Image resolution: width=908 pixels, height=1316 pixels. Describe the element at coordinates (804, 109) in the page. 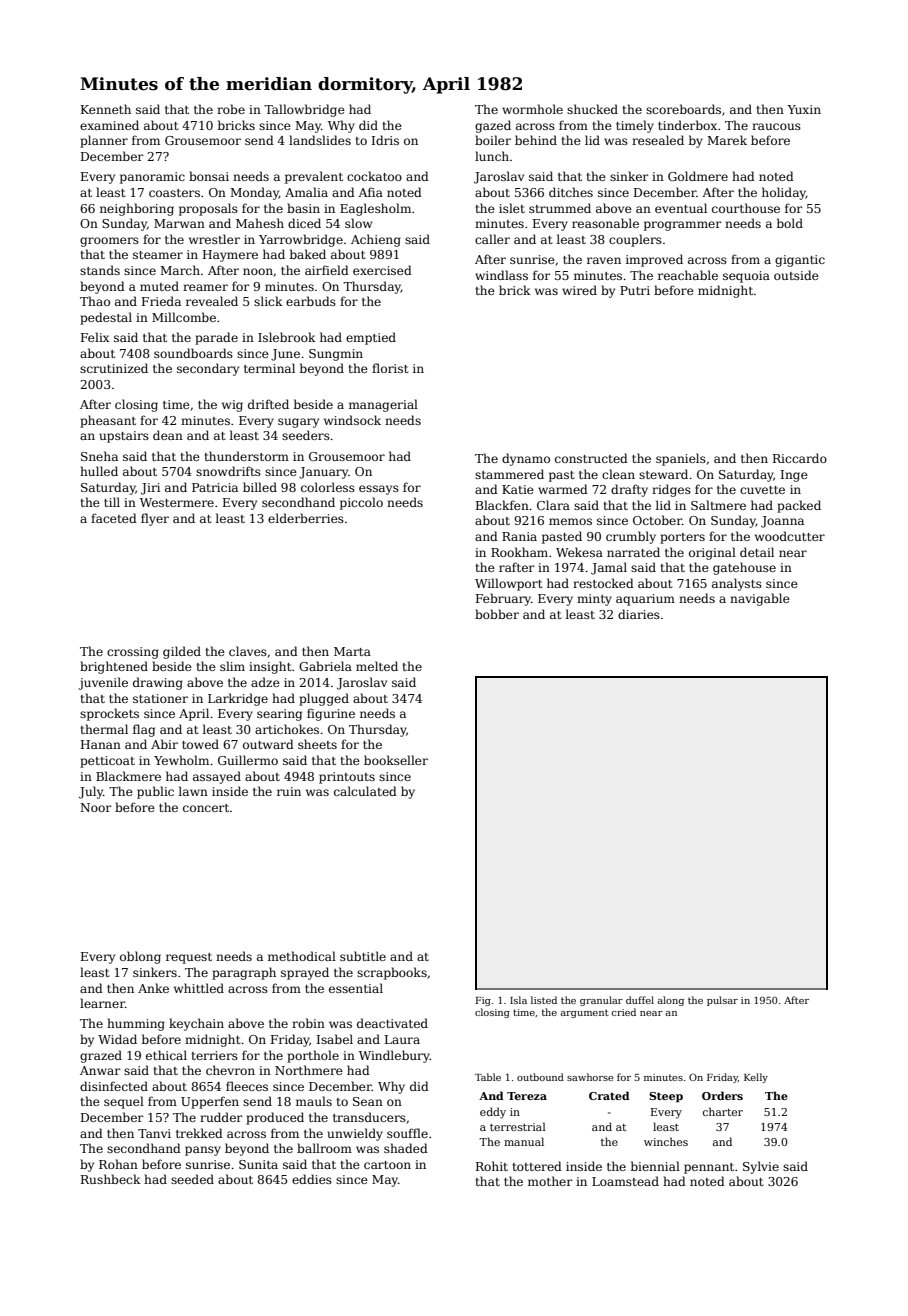

I see `Yuxin` at that location.
